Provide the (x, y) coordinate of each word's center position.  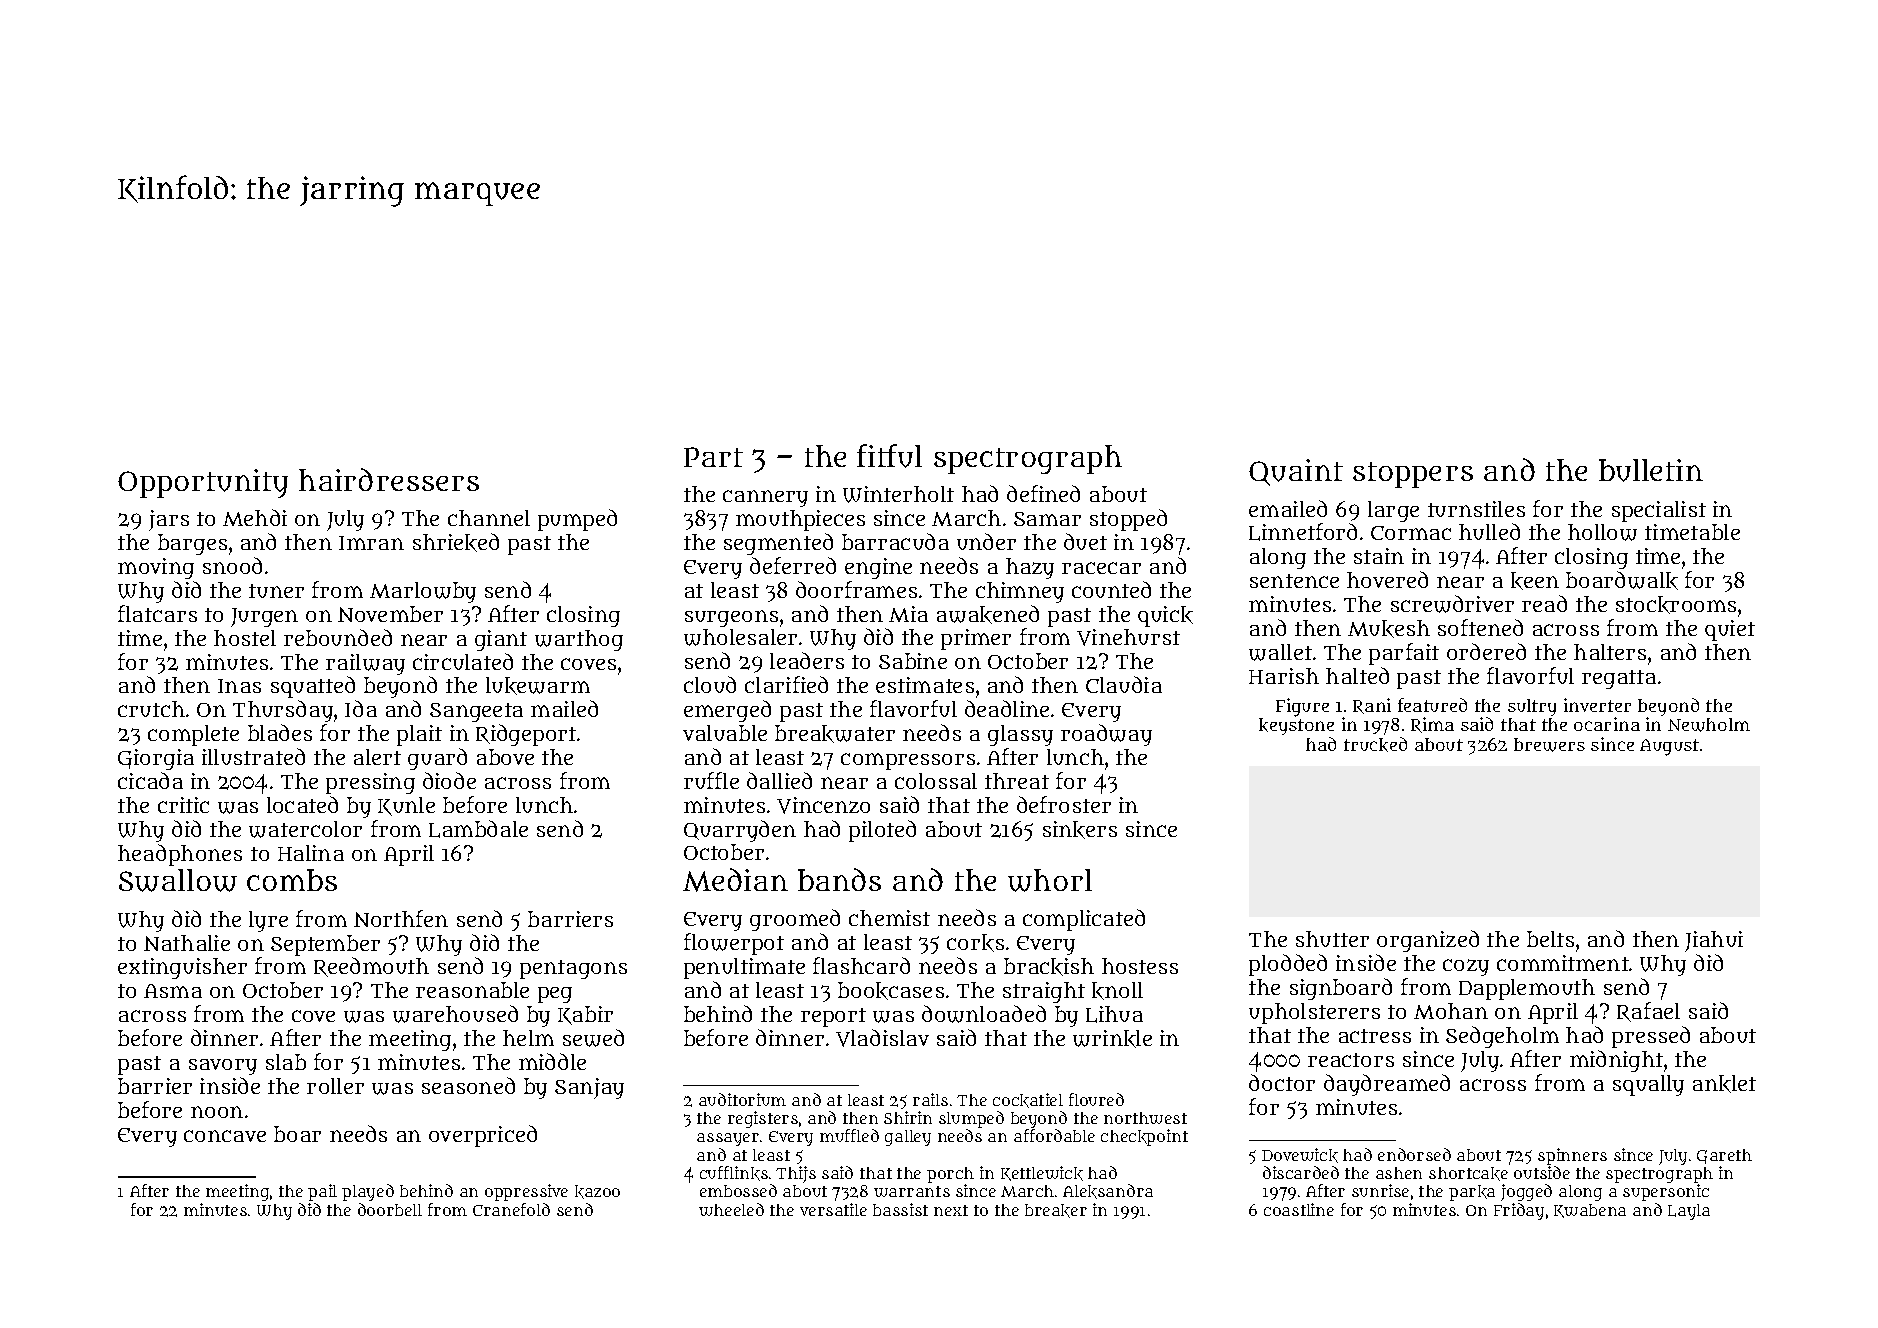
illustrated (253, 756)
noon (217, 1112)
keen (1535, 581)
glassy (1020, 735)
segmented (778, 544)
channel (489, 518)
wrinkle (1112, 1039)
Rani (1372, 706)
